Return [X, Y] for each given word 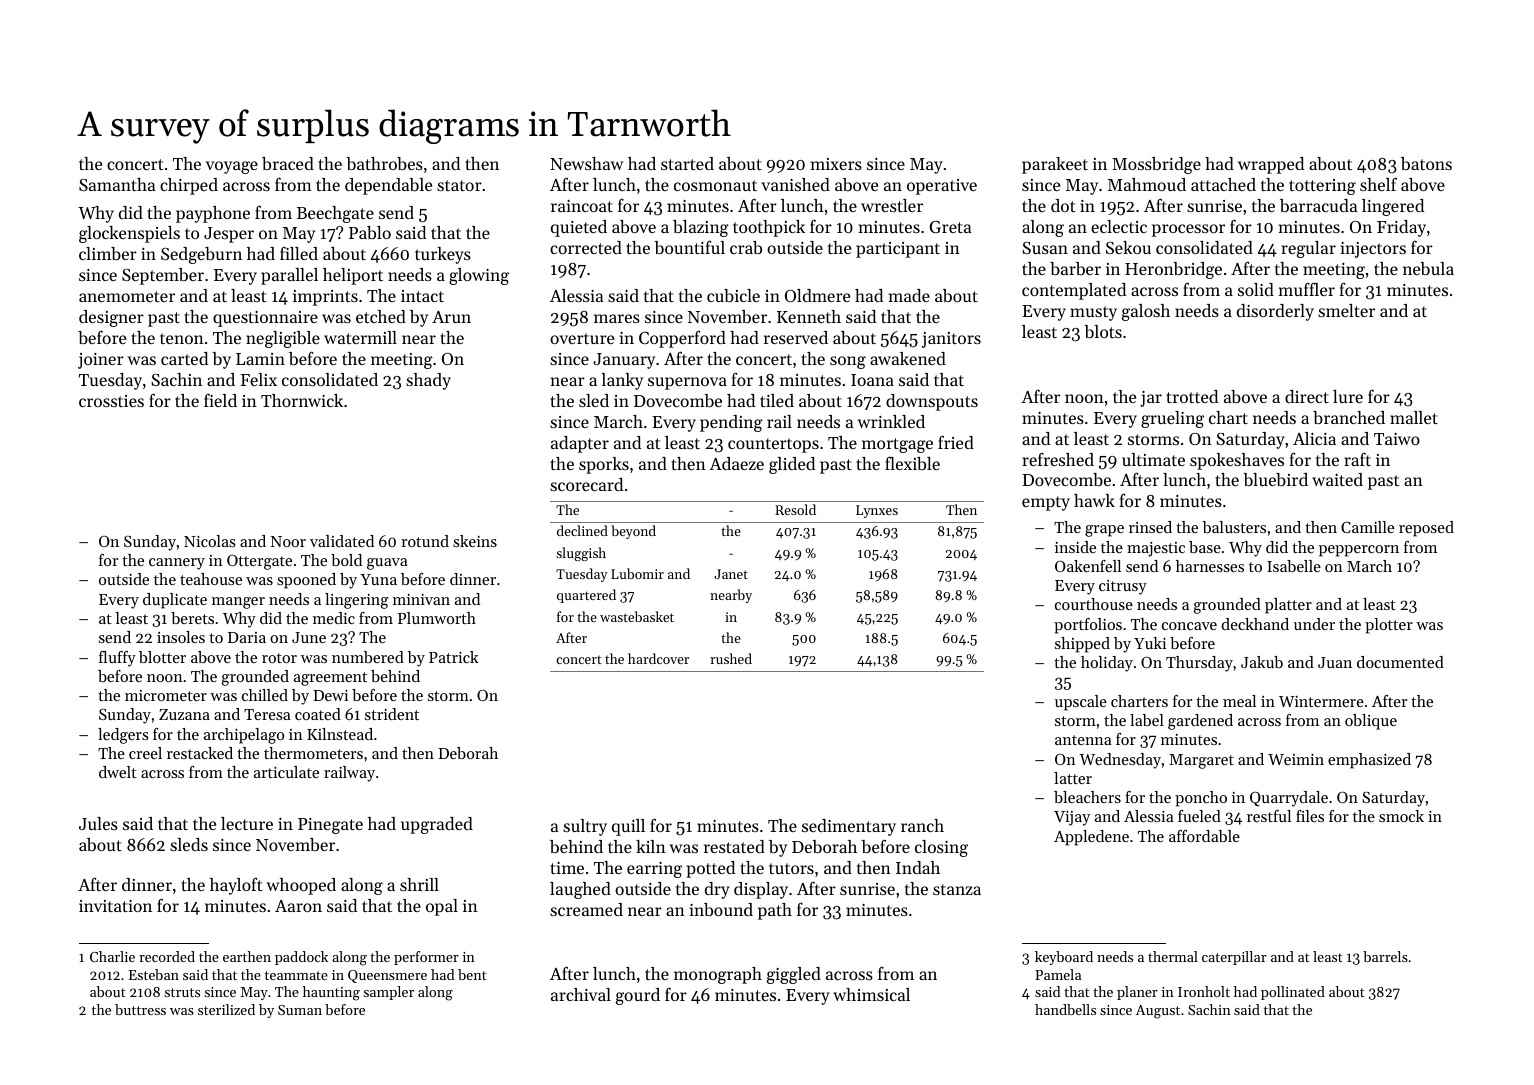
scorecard [586, 484]
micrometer [166, 695]
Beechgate [335, 214]
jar [1151, 399]
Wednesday [1120, 761]
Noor [288, 541]
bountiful [689, 247]
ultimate [1153, 459]
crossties [111, 401]
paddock [301, 958]
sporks [604, 465]
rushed [731, 658]
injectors [1373, 250]
